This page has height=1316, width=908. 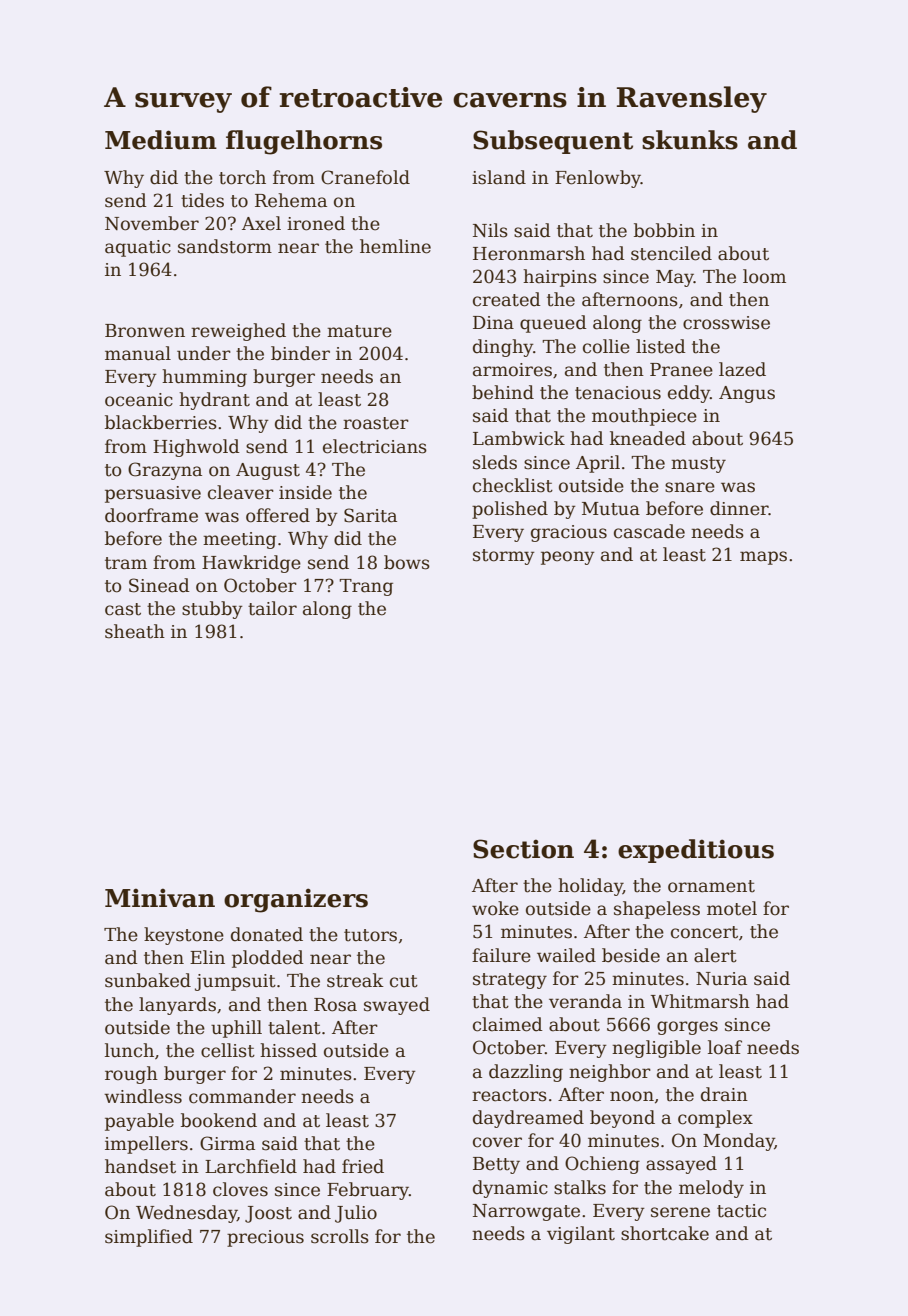 I want to click on Angus, so click(x=747, y=394).
